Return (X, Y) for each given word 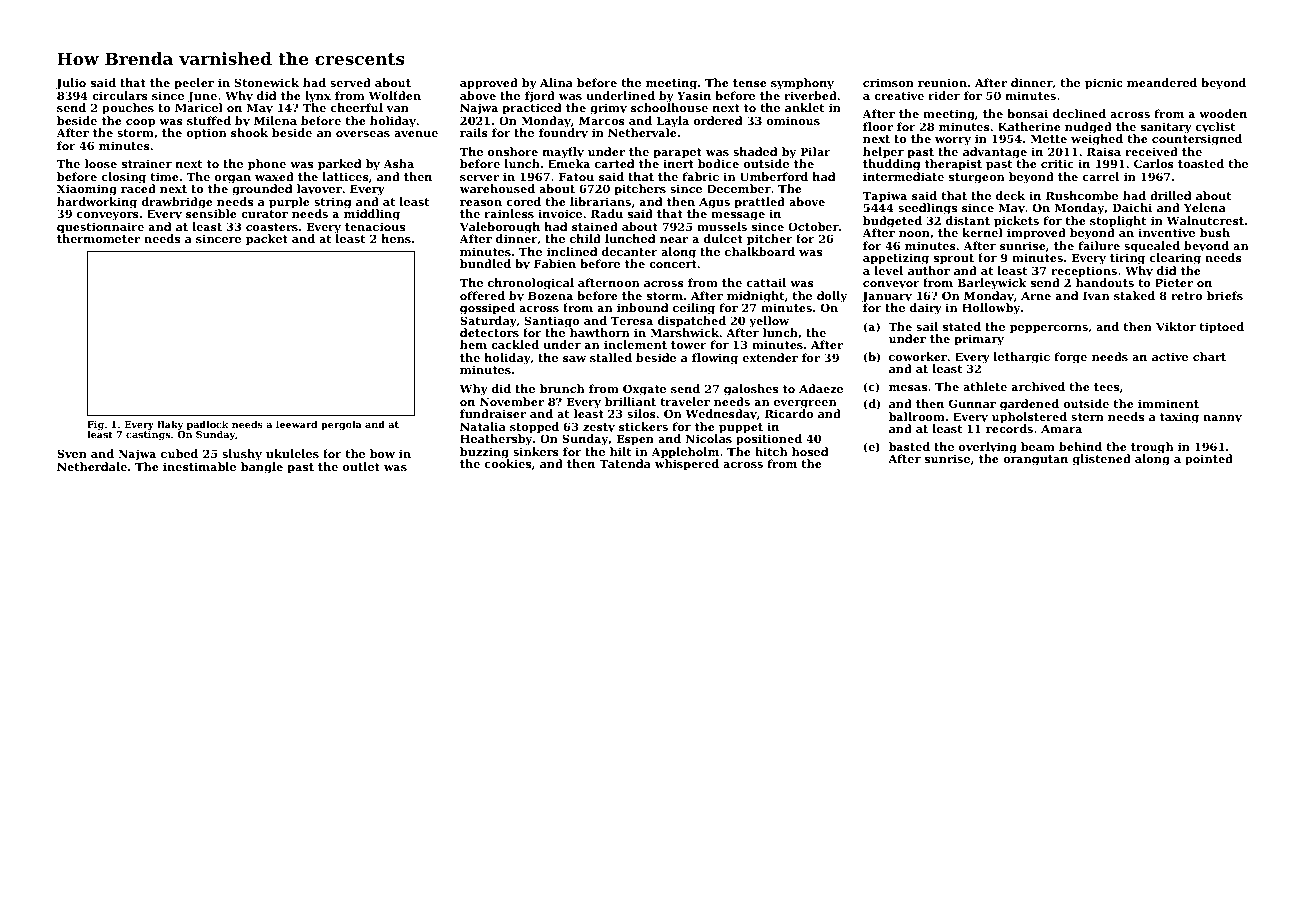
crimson (888, 82)
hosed (810, 451)
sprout (954, 259)
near (674, 240)
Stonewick (267, 82)
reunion (942, 82)
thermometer (98, 238)
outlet (361, 466)
